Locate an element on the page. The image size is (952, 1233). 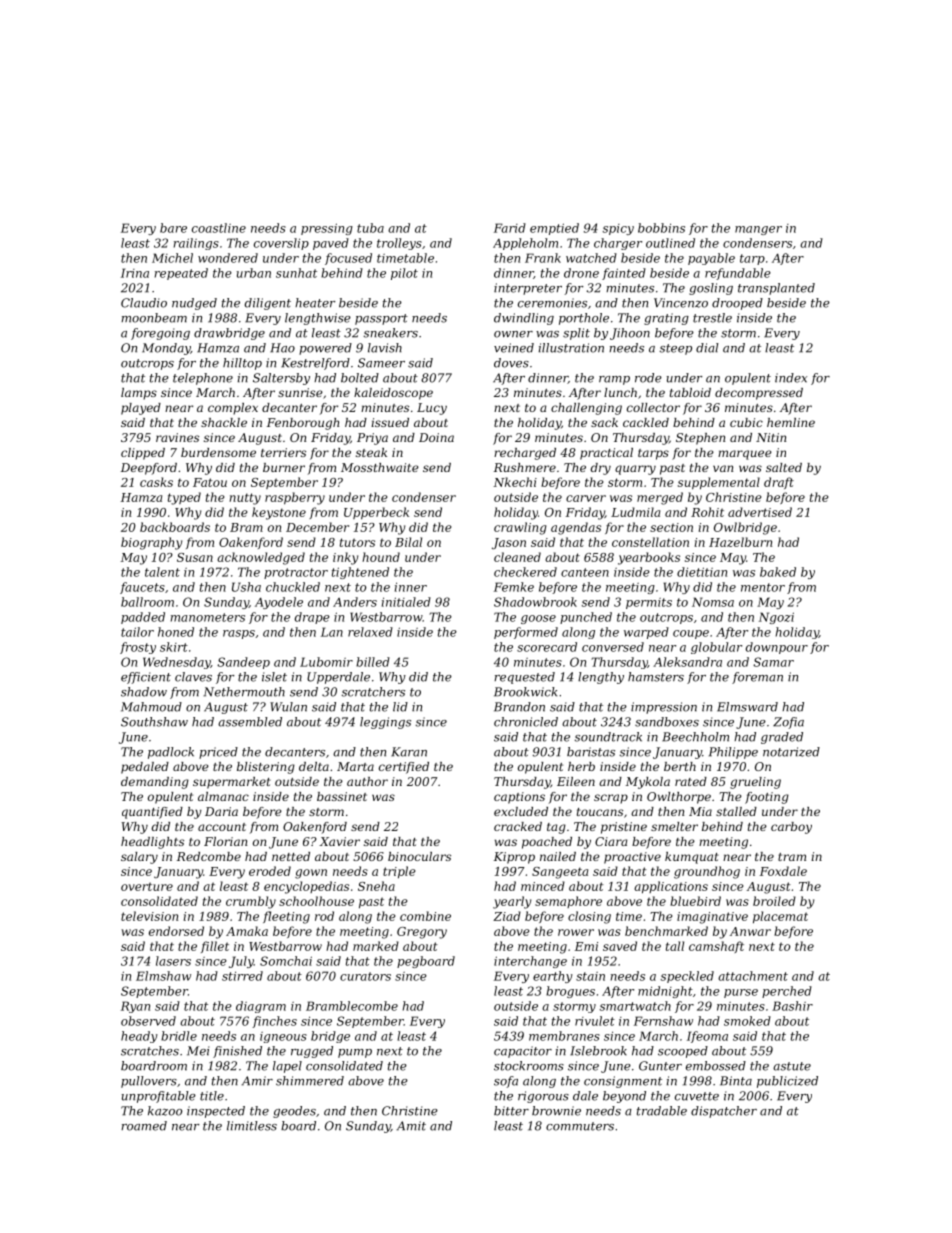
sandboxes is located at coordinates (667, 722).
